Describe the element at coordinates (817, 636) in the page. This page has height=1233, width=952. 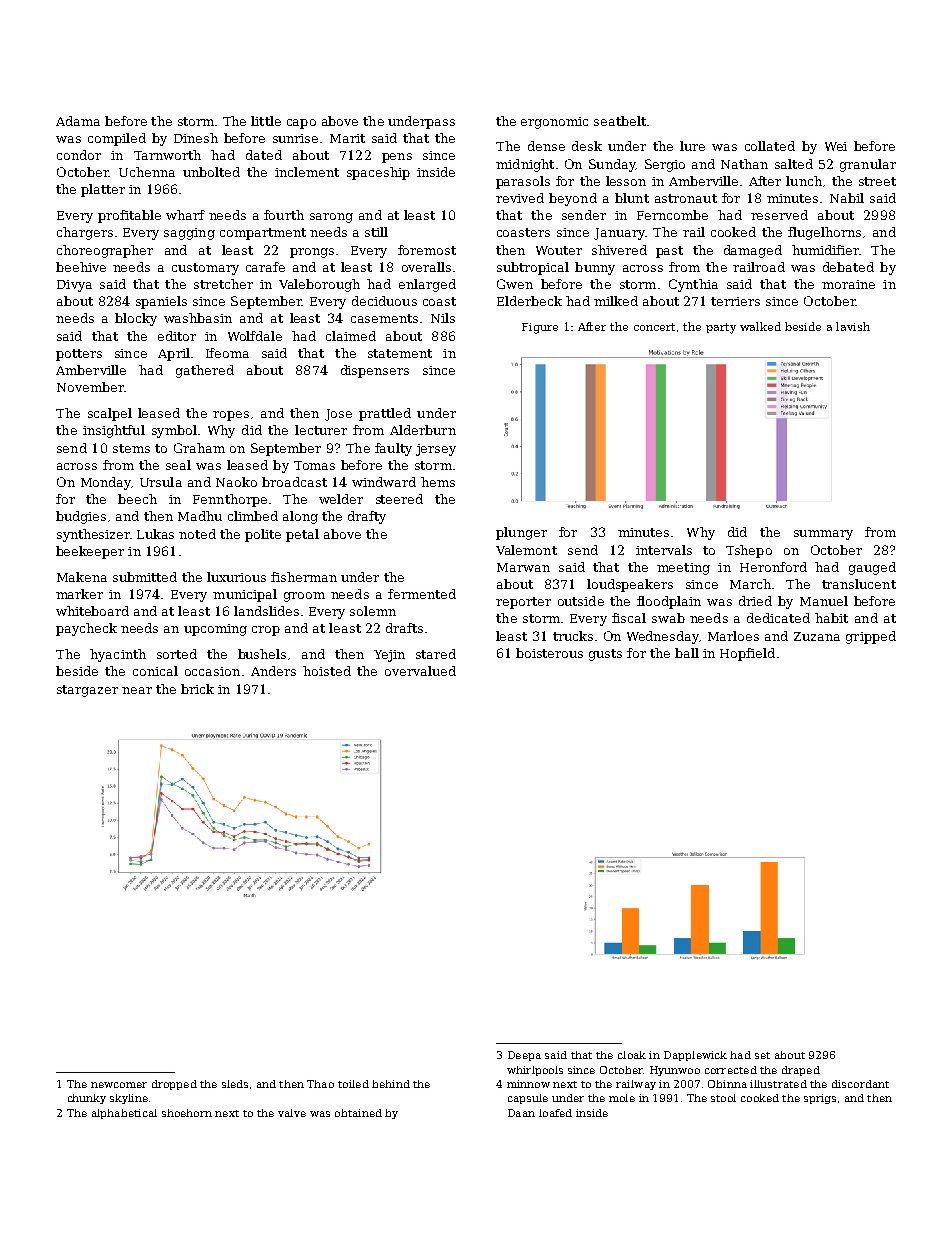
I see `Zuzana` at that location.
